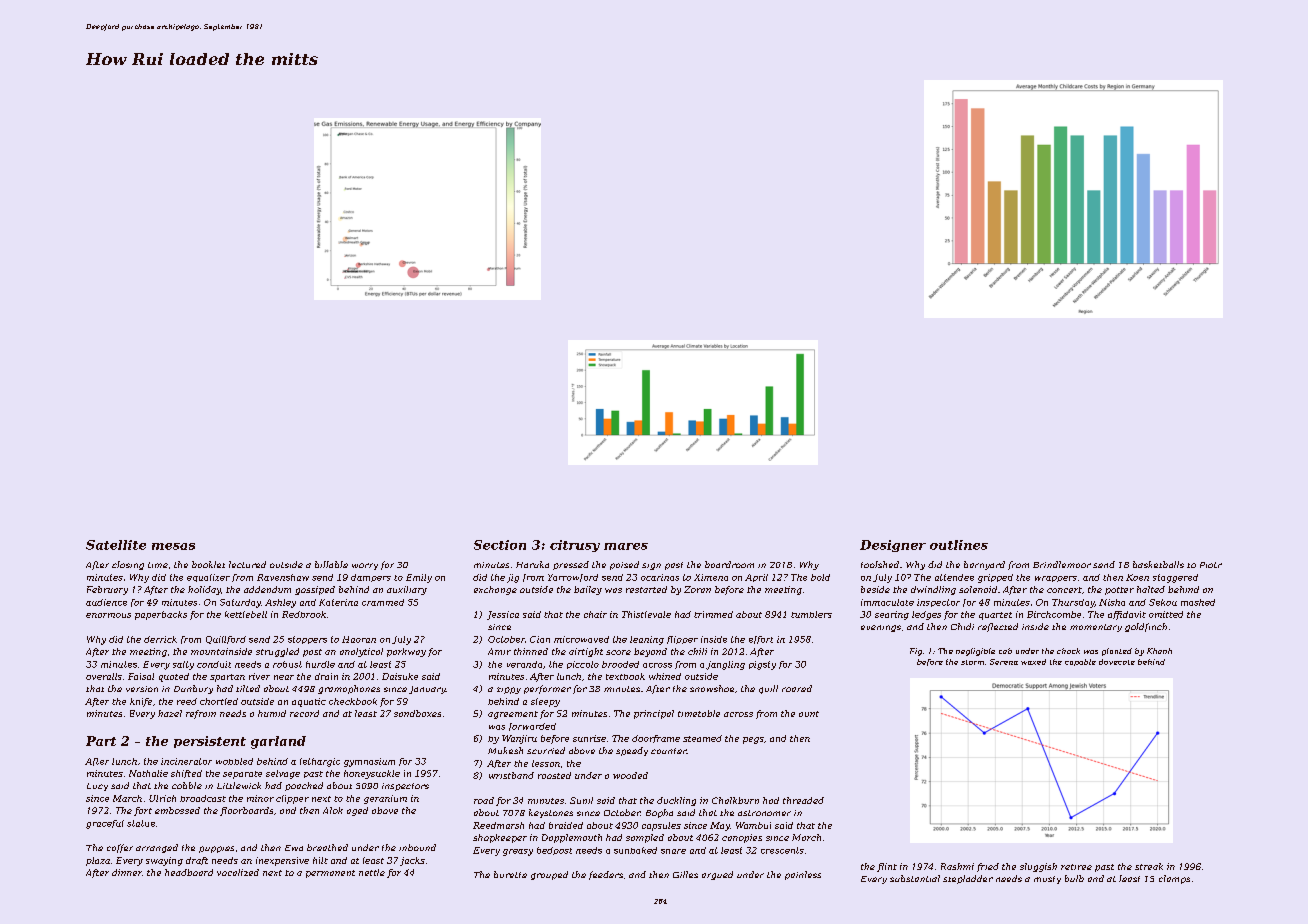 This document has height=924, width=1308. What do you see at coordinates (626, 546) in the document?
I see `mares` at bounding box center [626, 546].
